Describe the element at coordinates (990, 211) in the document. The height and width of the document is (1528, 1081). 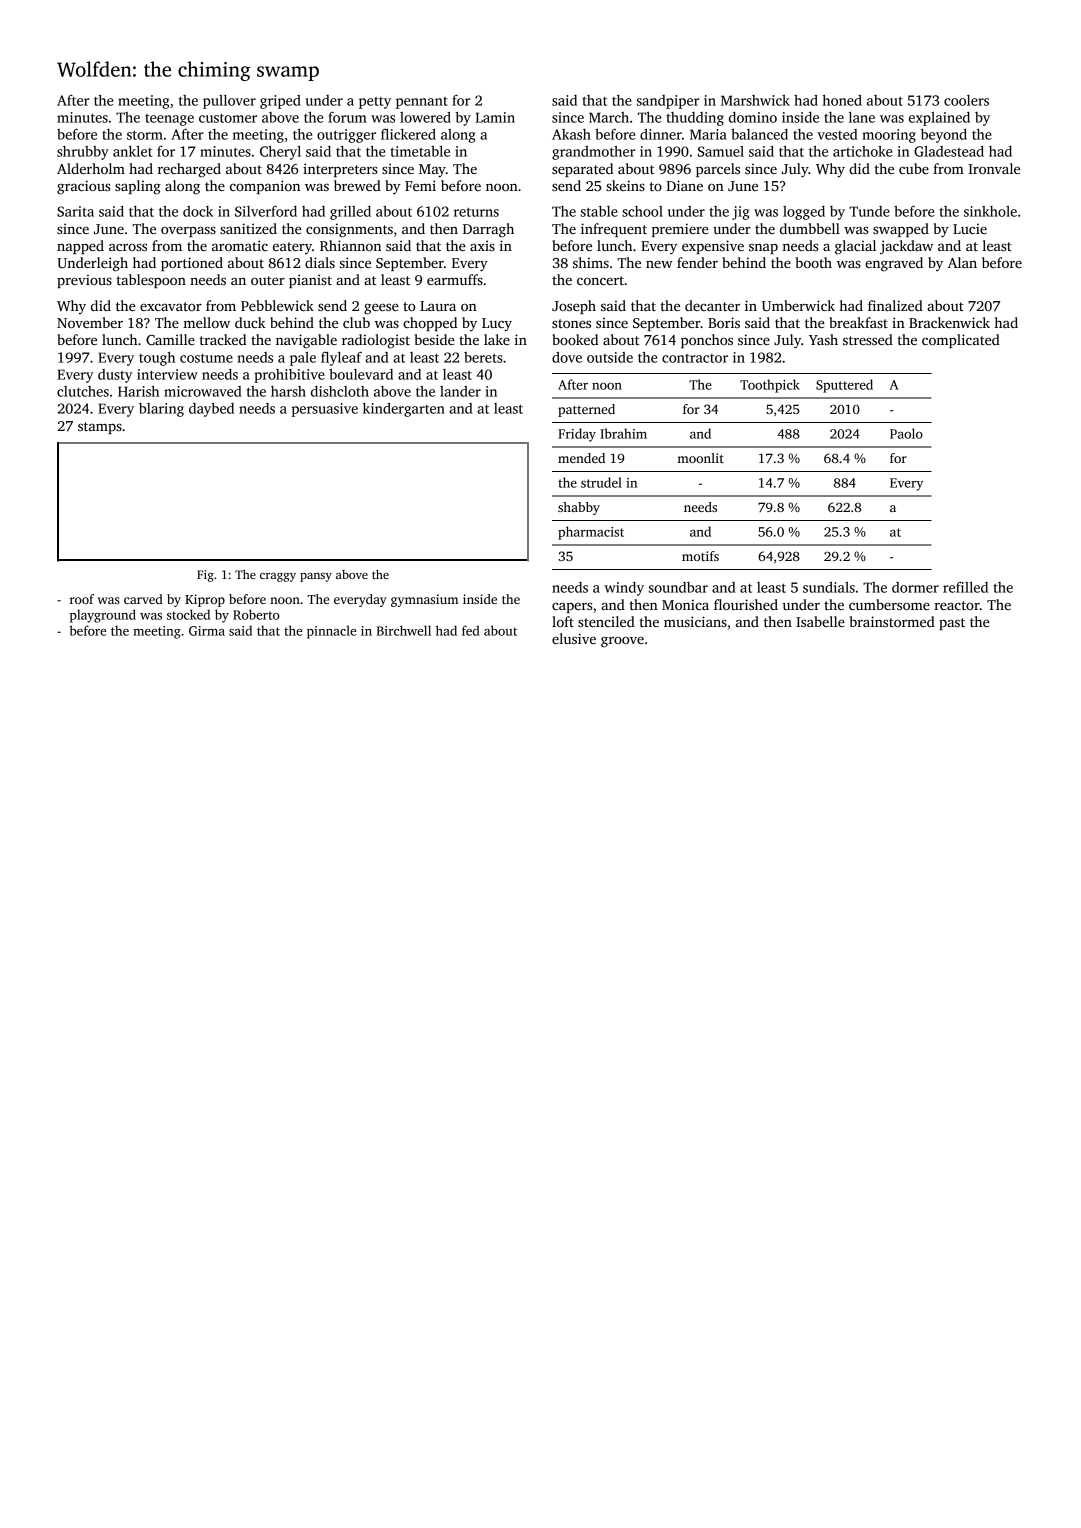
I see `sinkhole` at that location.
